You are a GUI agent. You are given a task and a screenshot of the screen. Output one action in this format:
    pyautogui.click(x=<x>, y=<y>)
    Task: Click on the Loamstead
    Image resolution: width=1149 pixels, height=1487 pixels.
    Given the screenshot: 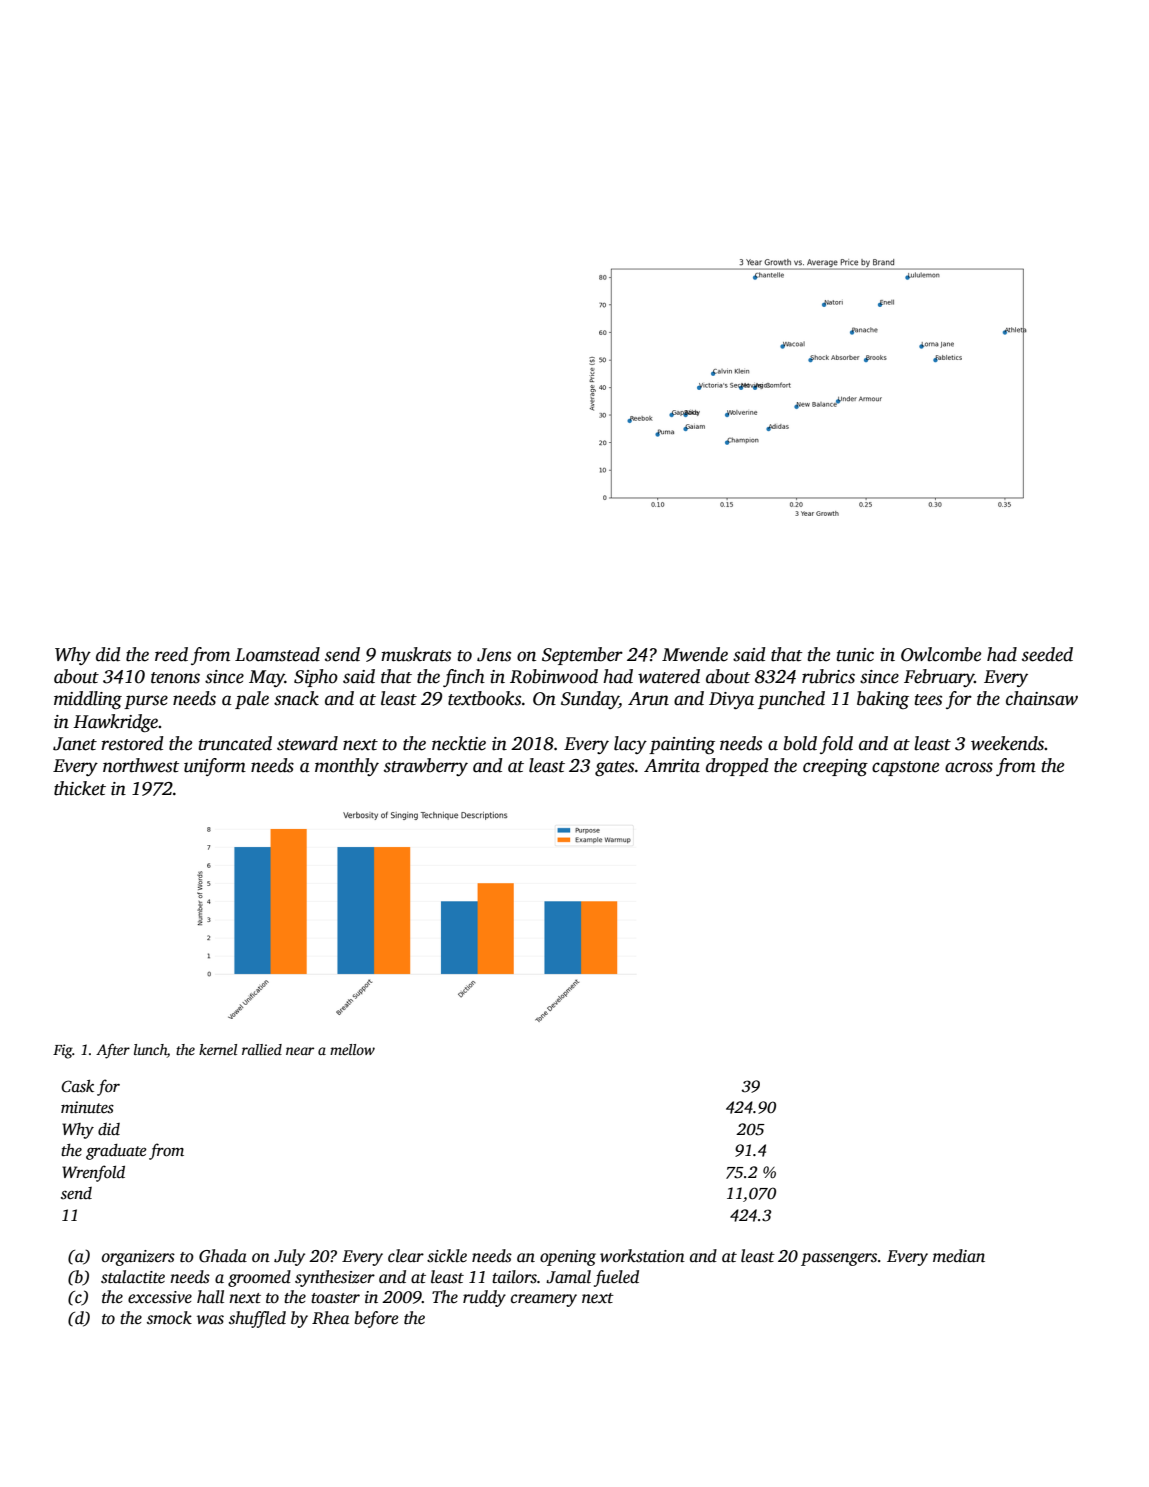 What is the action you would take?
    pyautogui.click(x=277, y=654)
